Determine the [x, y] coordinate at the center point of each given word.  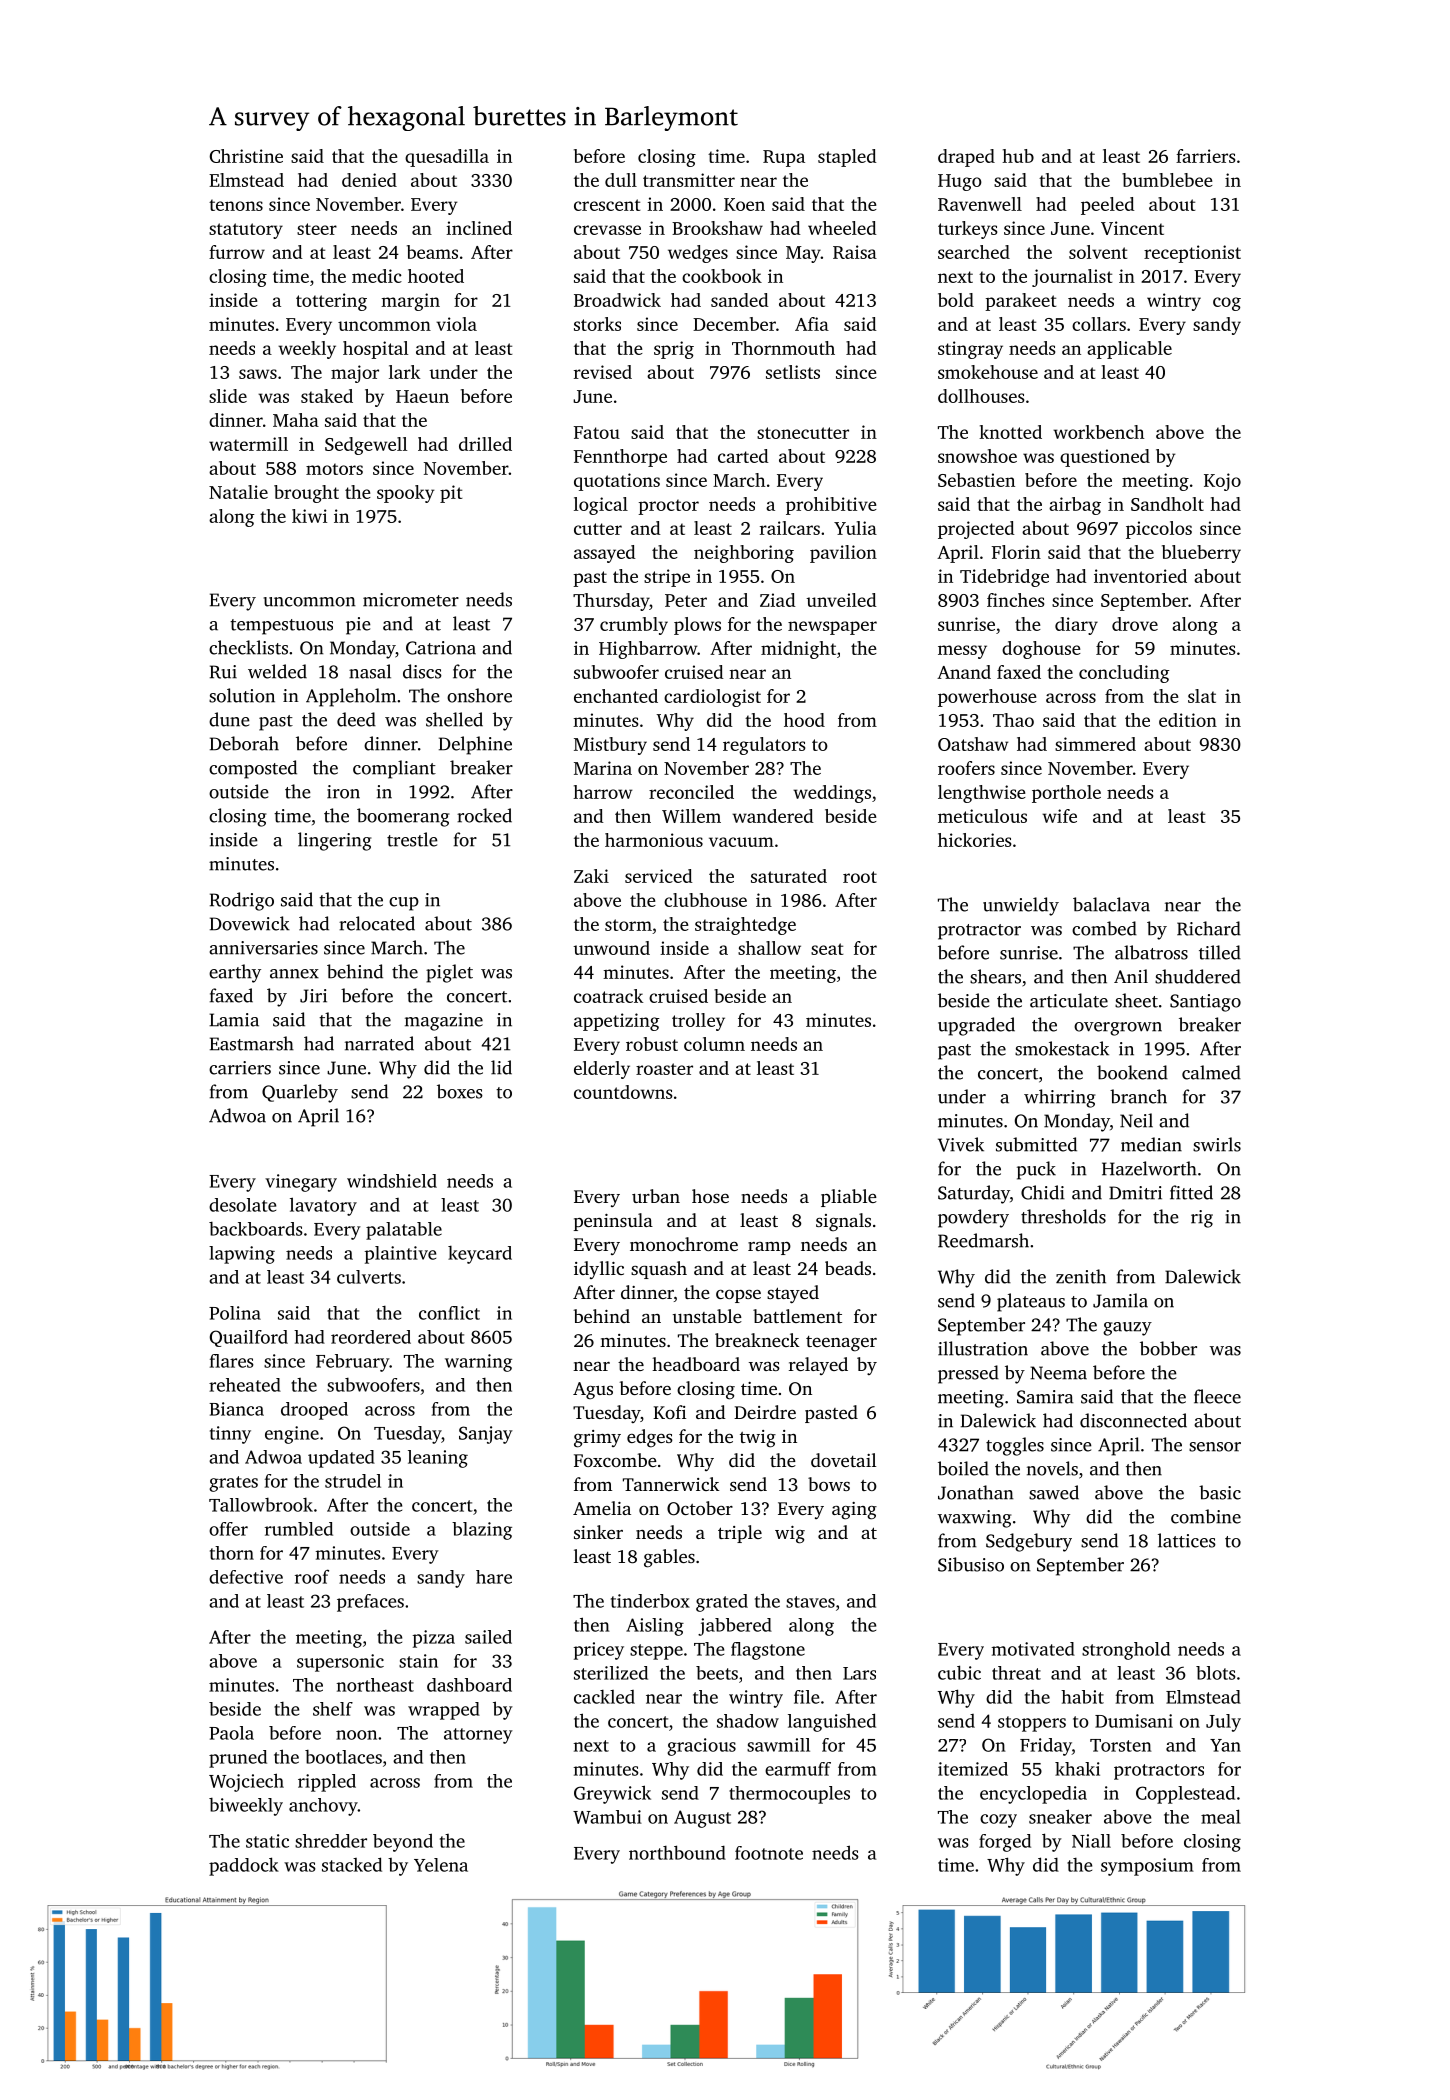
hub [1018, 156]
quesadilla [447, 158]
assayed [605, 554]
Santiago [1205, 1003]
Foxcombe [615, 1460]
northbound [677, 1852]
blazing [482, 1531]
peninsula [613, 1222]
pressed [968, 1374]
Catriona [441, 648]
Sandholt [1167, 504]
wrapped [444, 1711]
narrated [379, 1043]
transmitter [689, 180]
